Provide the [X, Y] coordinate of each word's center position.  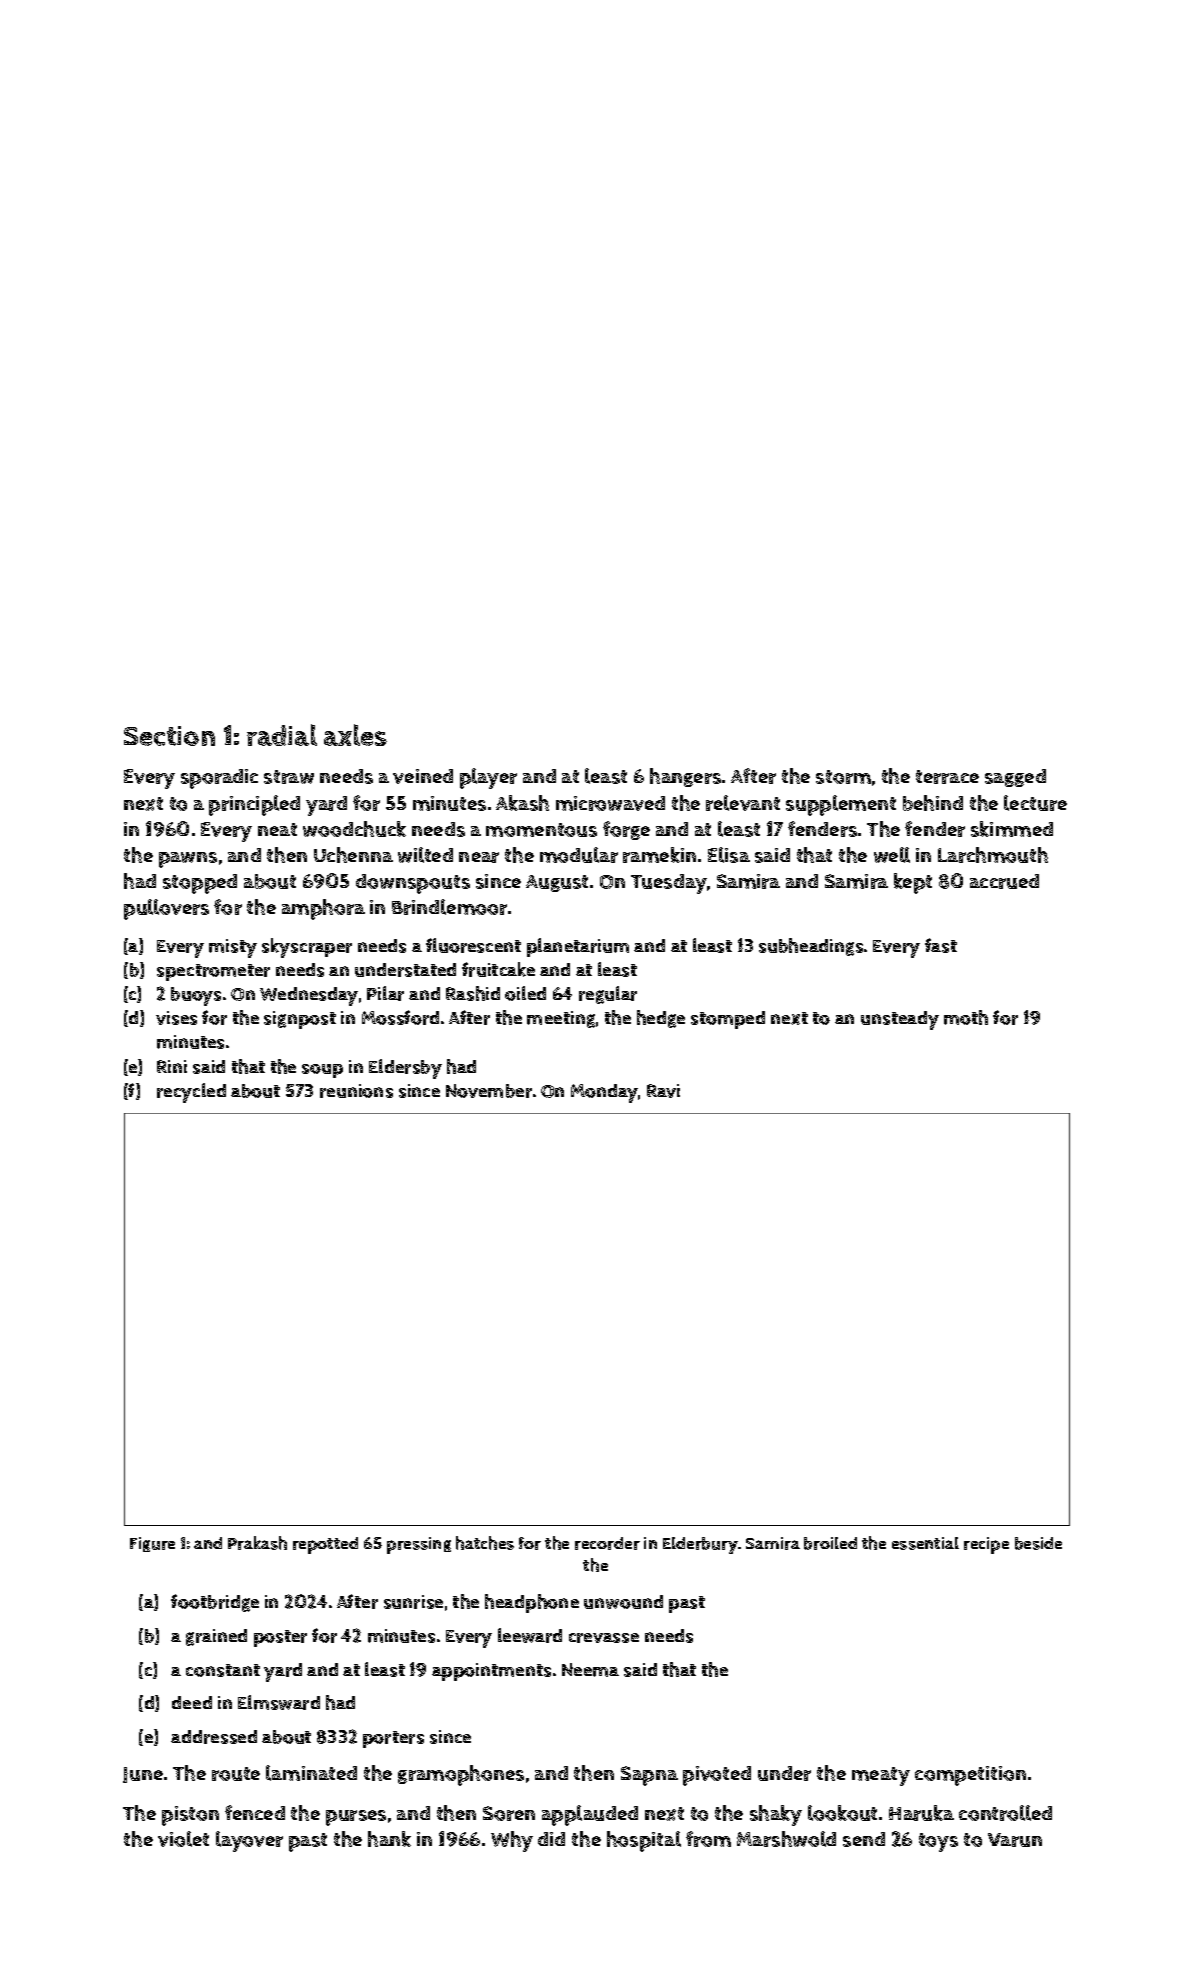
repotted [325, 1545]
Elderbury [700, 1545]
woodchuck [354, 829]
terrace [947, 777]
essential [925, 1543]
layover [249, 1841]
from [708, 1839]
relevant [743, 803]
